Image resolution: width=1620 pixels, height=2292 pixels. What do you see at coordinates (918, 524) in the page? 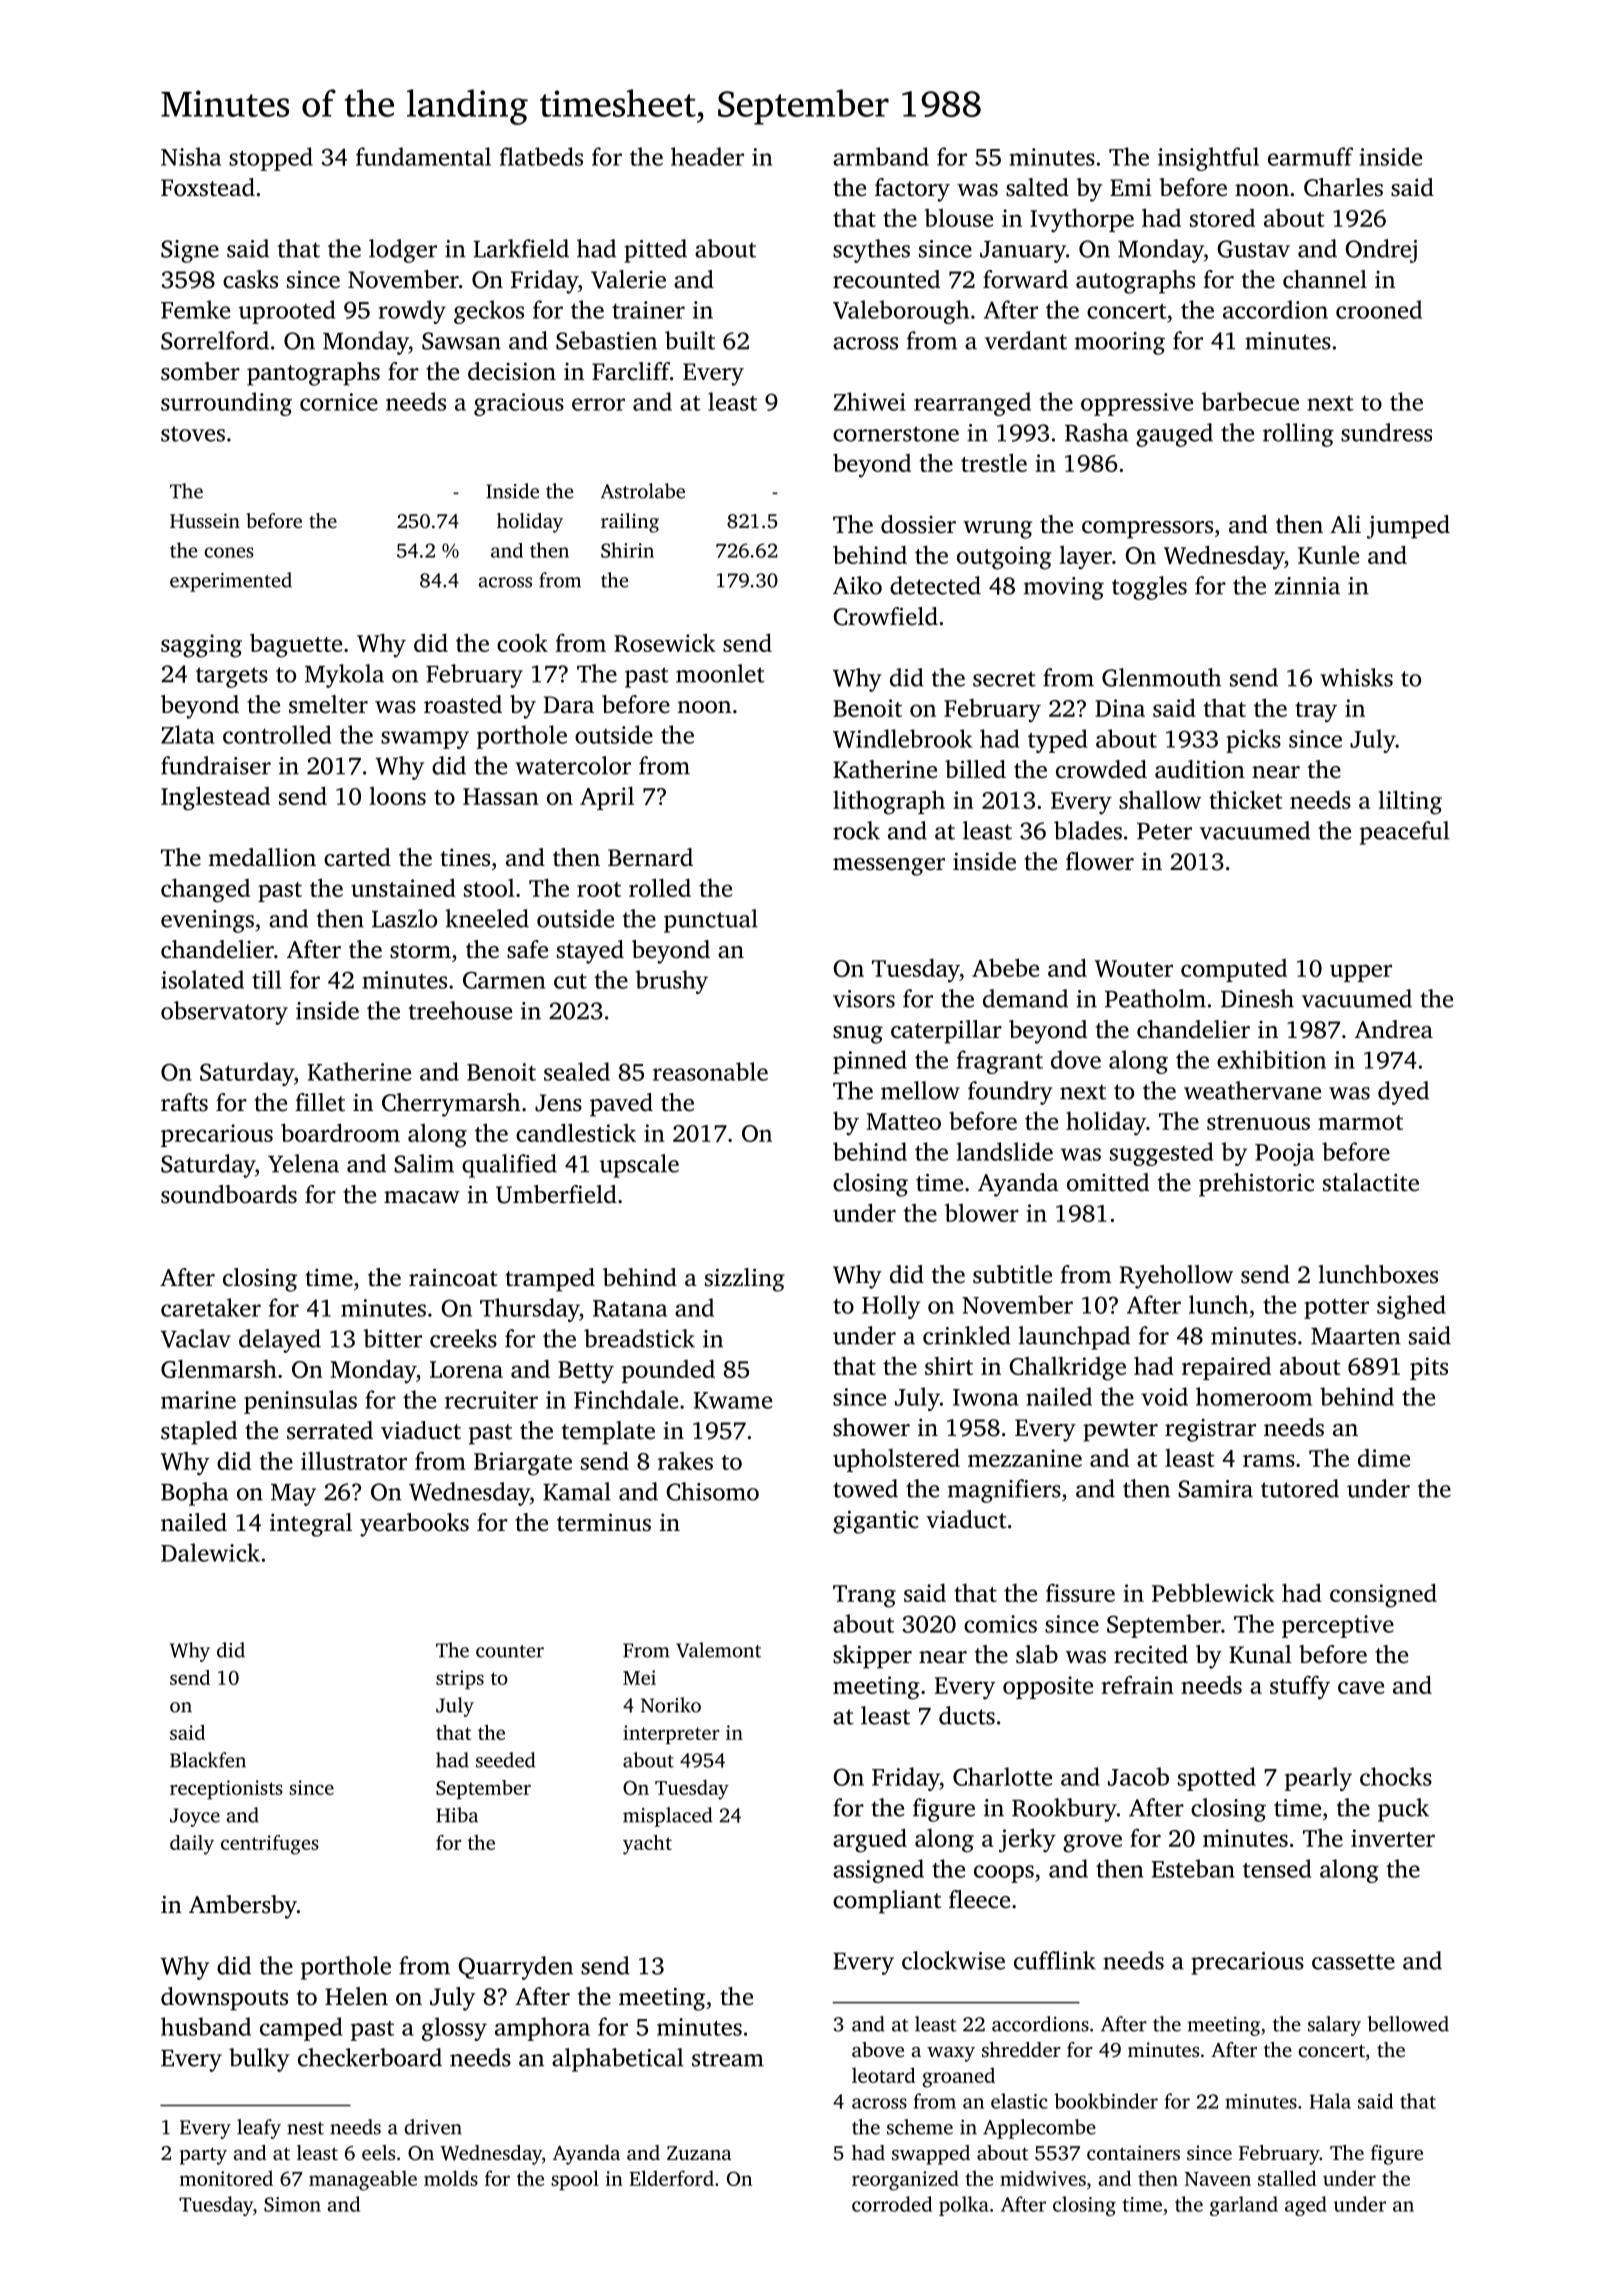
I see `dossier` at bounding box center [918, 524].
